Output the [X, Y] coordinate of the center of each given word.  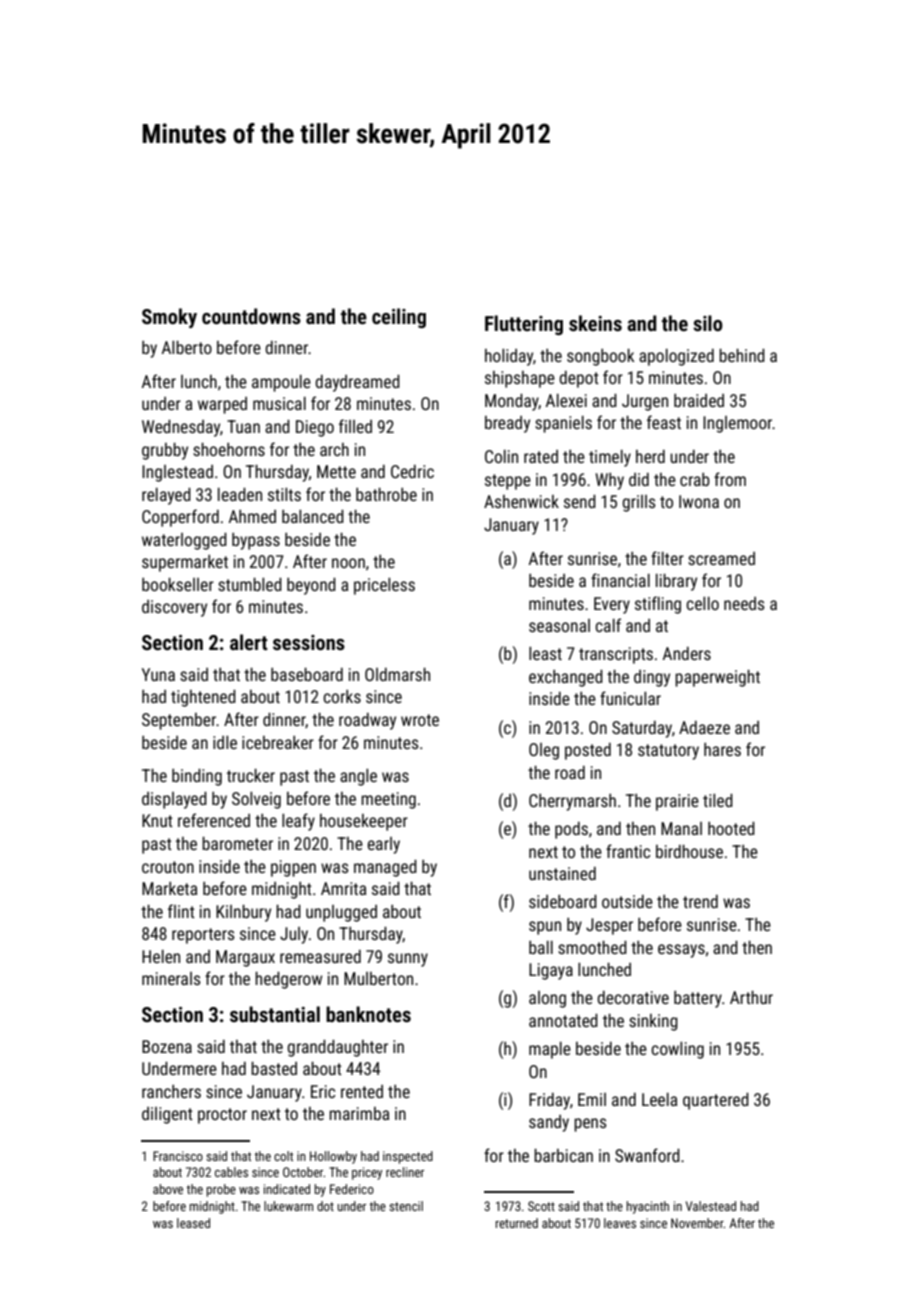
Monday [512, 402]
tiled [718, 800]
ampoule [281, 383]
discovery [174, 608]
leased [193, 1223]
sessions [309, 642]
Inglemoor [738, 424]
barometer [237, 843]
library [676, 582]
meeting [388, 800]
